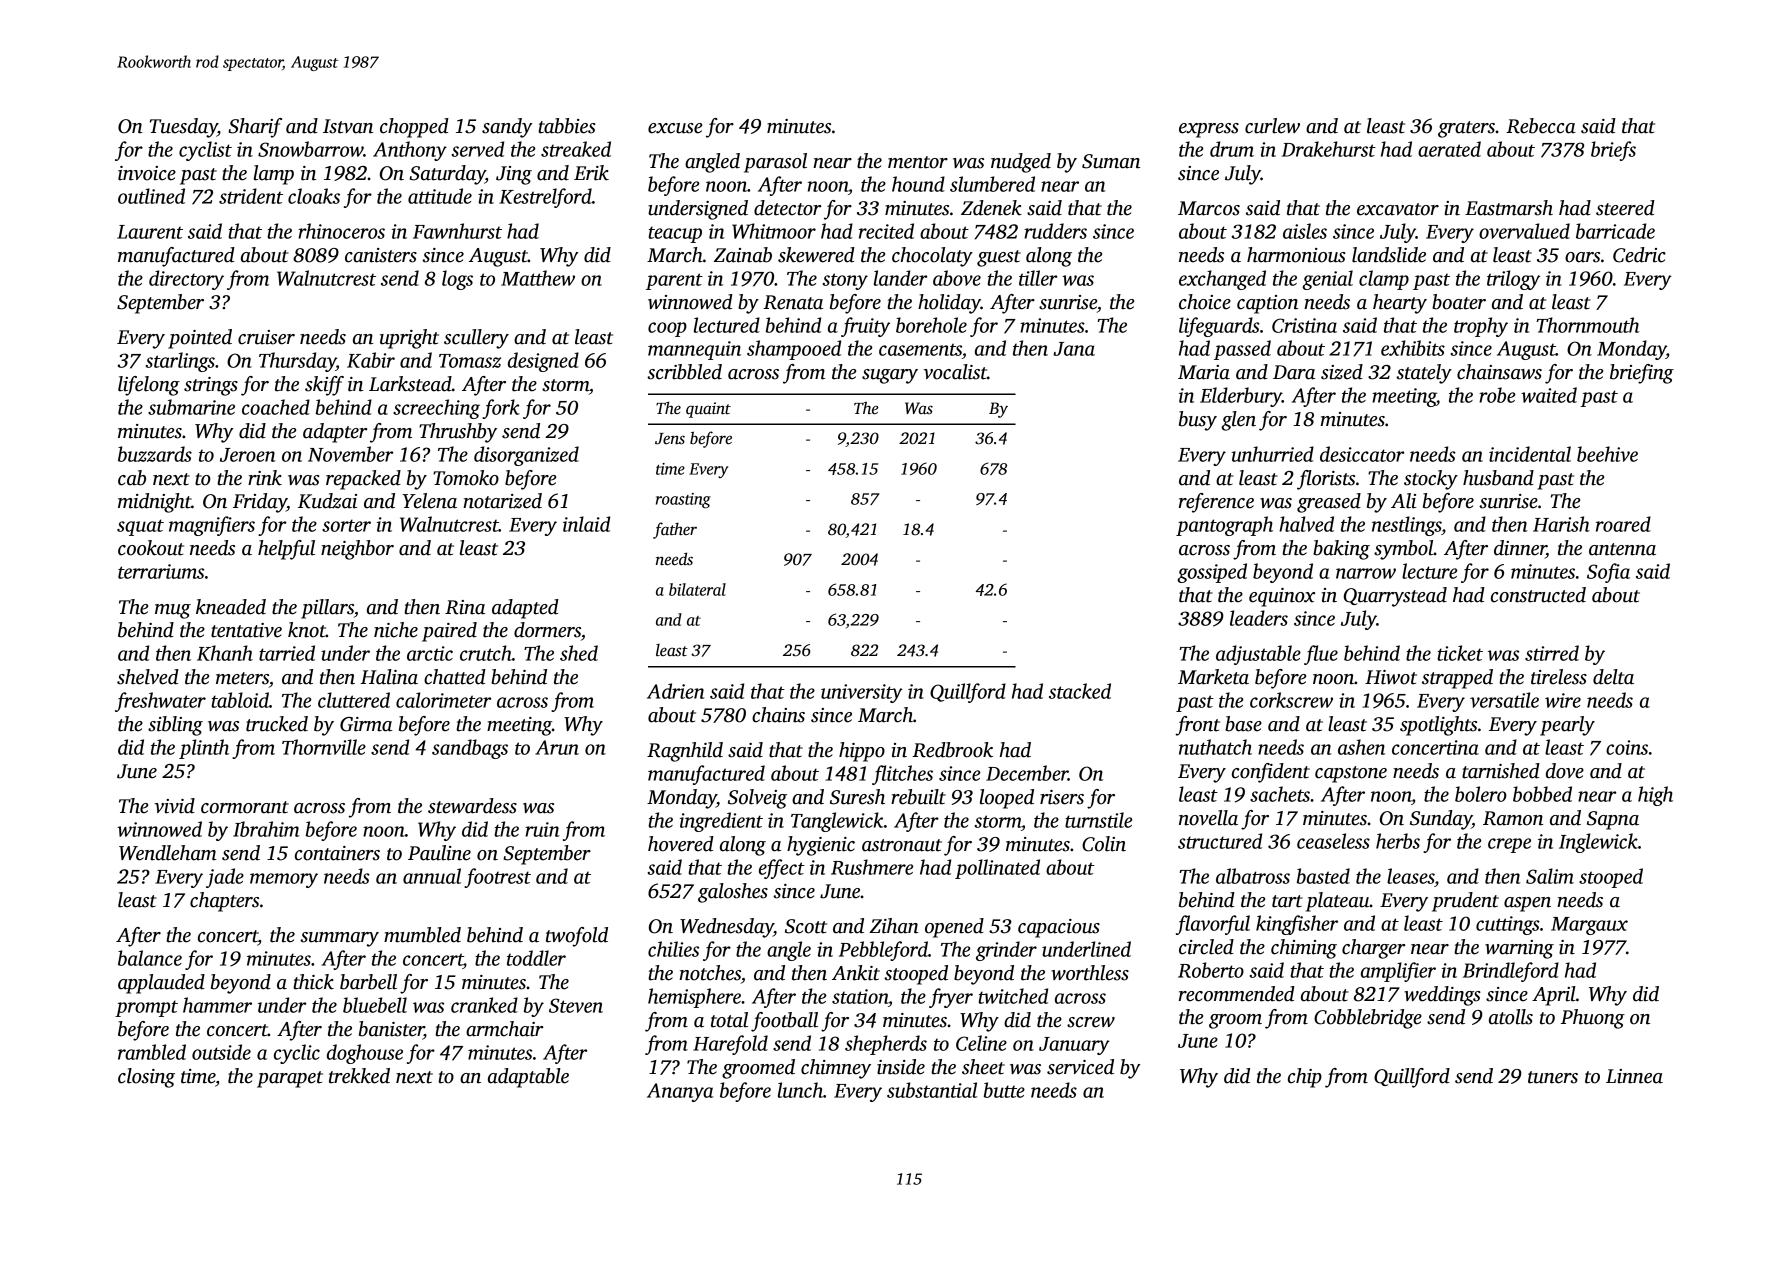 This screenshot has width=1791, height=1267. I want to click on roasting, so click(683, 501).
